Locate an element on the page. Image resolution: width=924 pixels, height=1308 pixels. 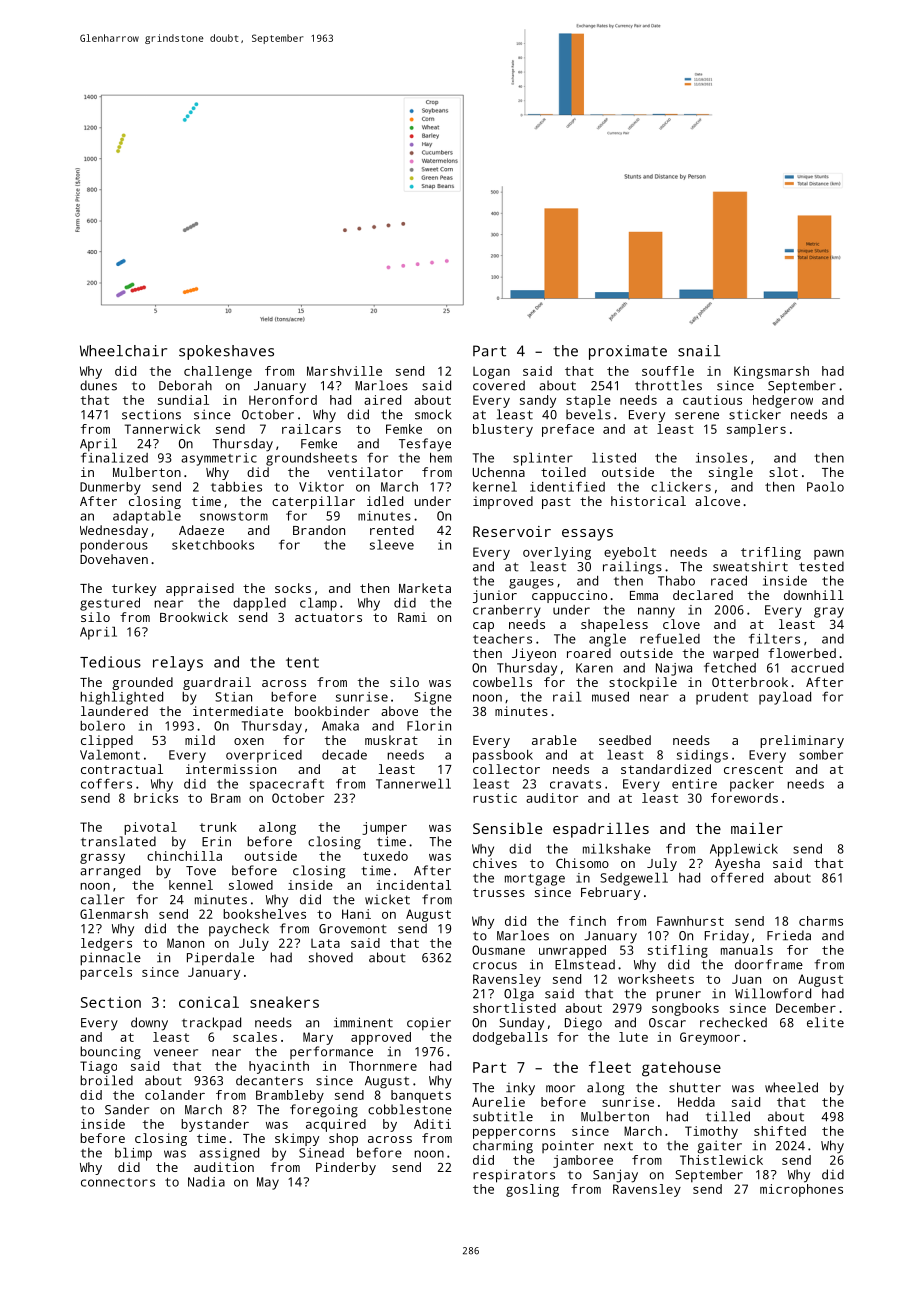
caterpillar is located at coordinates (313, 502).
